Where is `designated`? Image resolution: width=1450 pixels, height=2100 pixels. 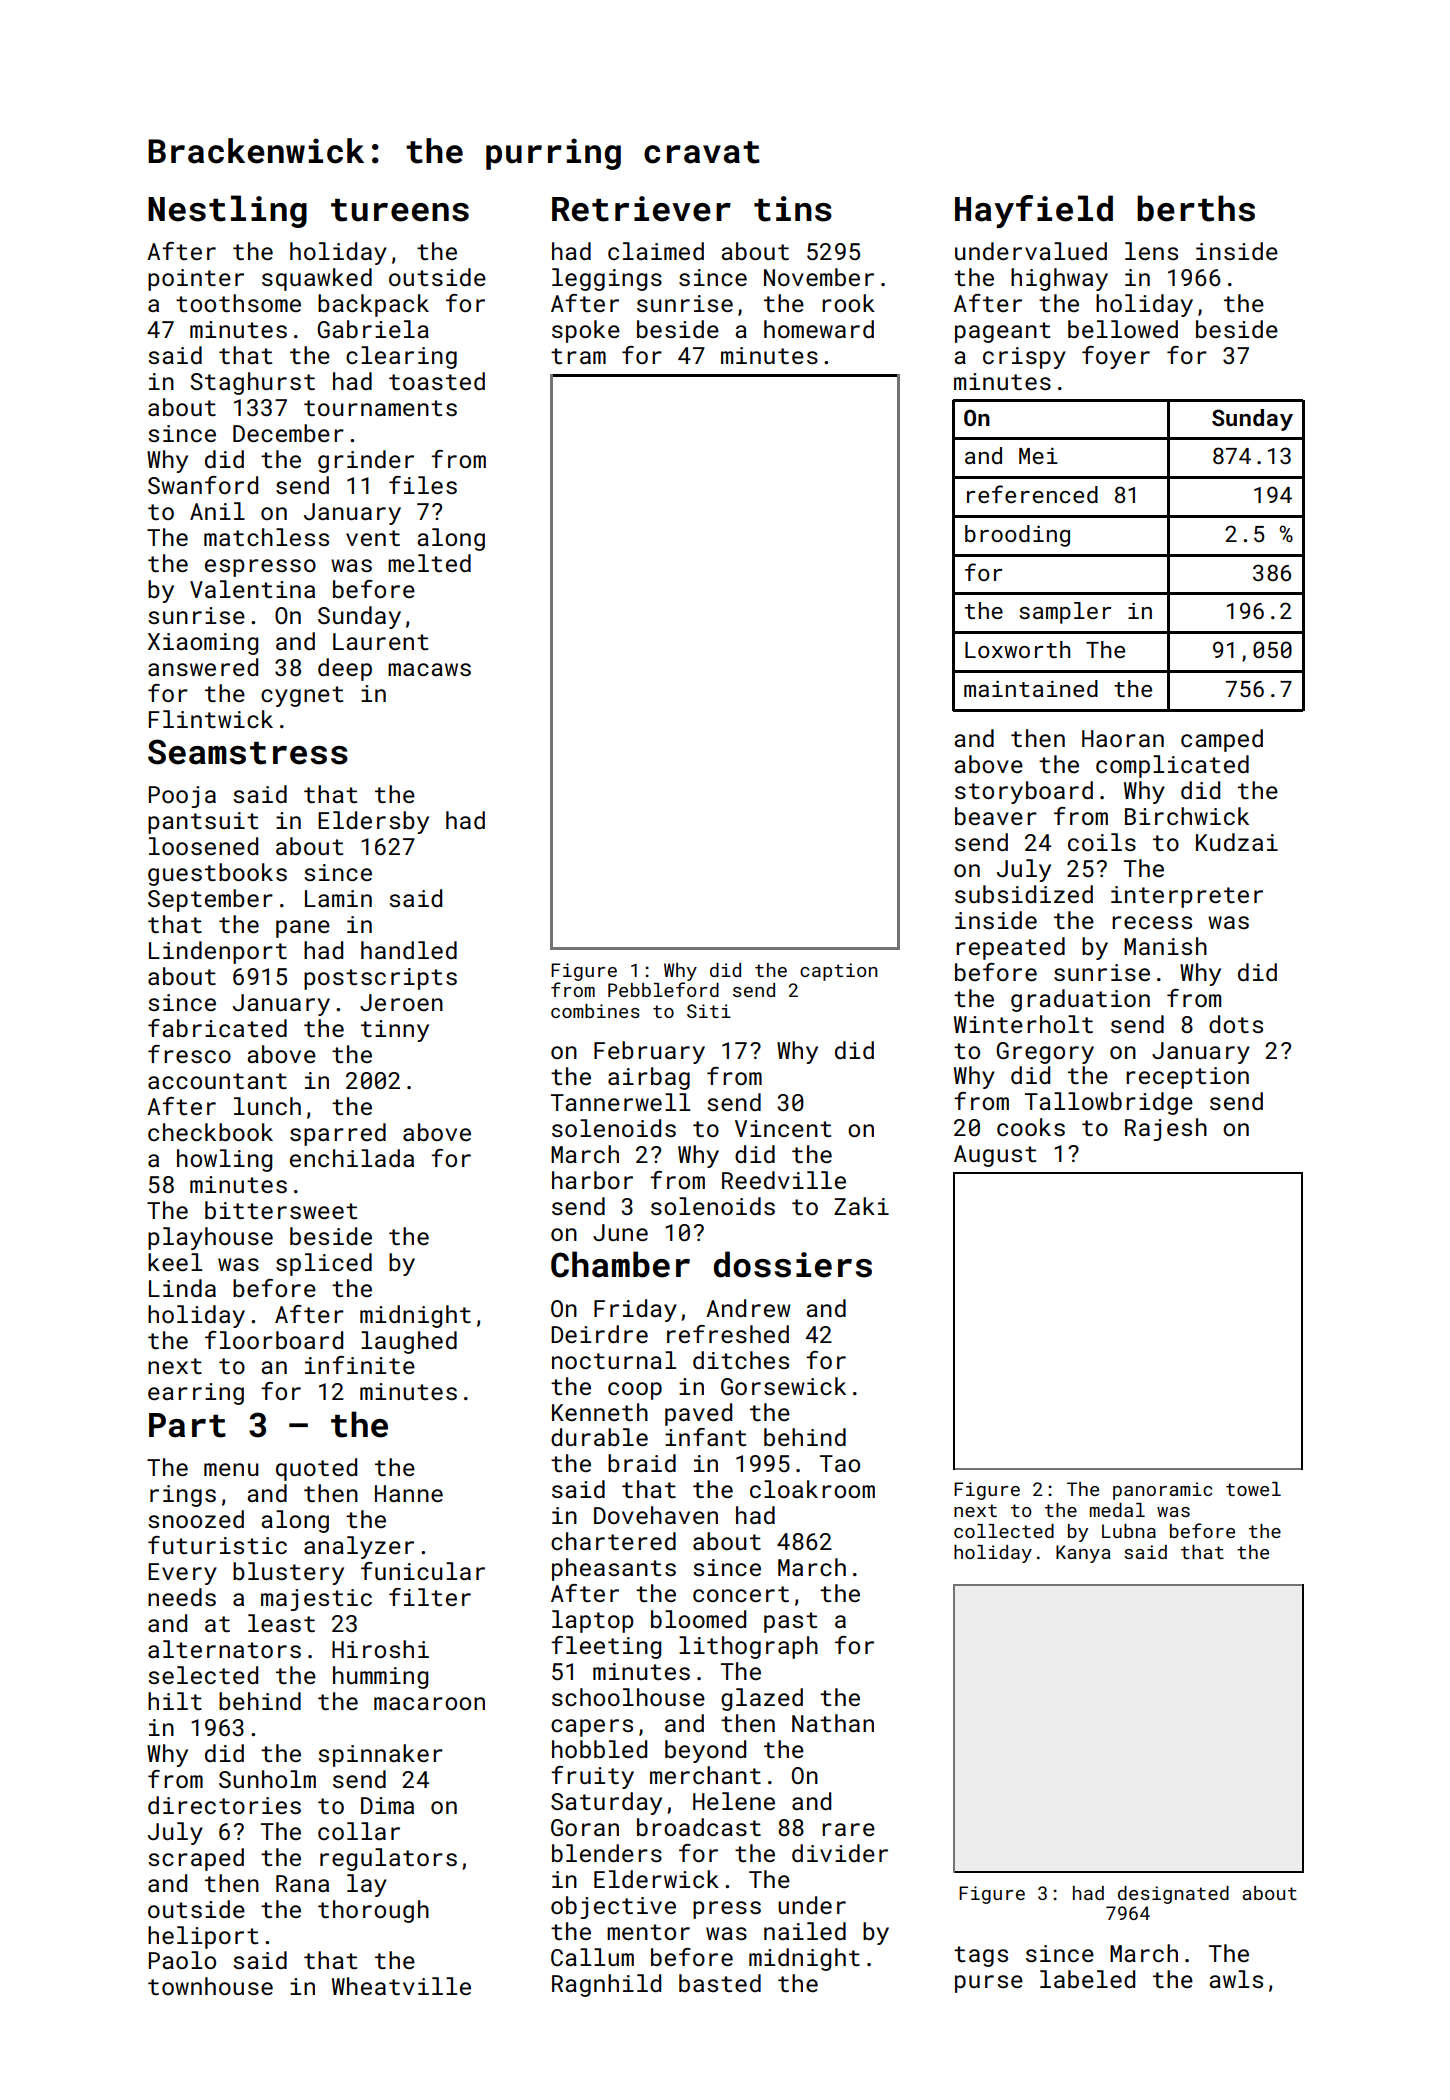
designated is located at coordinates (1173, 1895).
